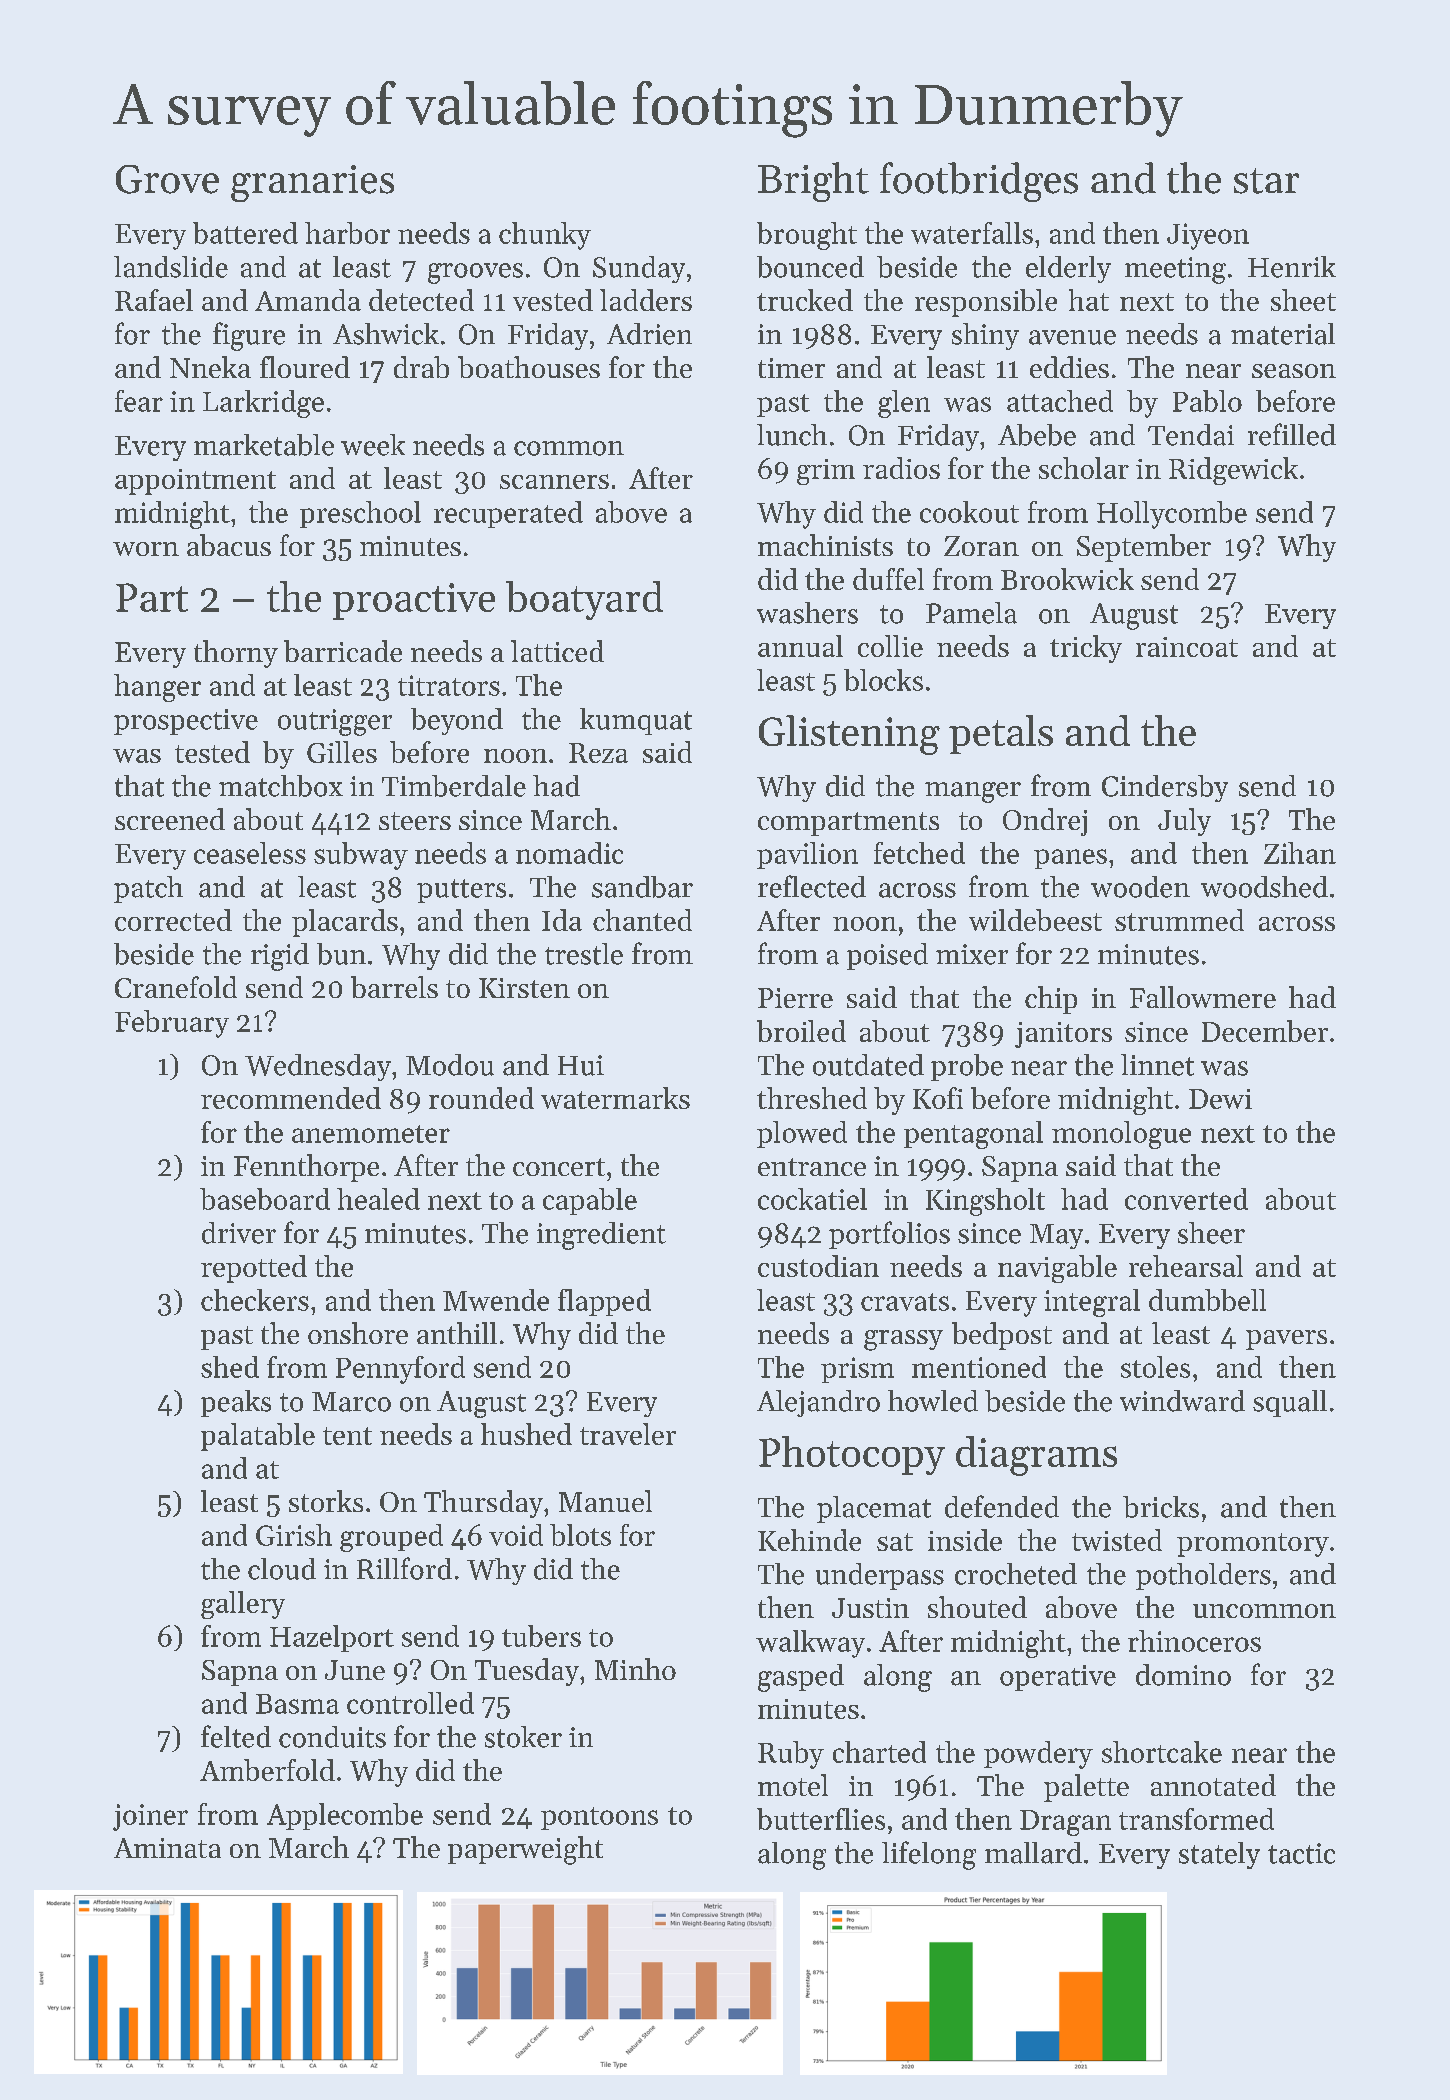  What do you see at coordinates (421, 300) in the image?
I see `detected` at bounding box center [421, 300].
